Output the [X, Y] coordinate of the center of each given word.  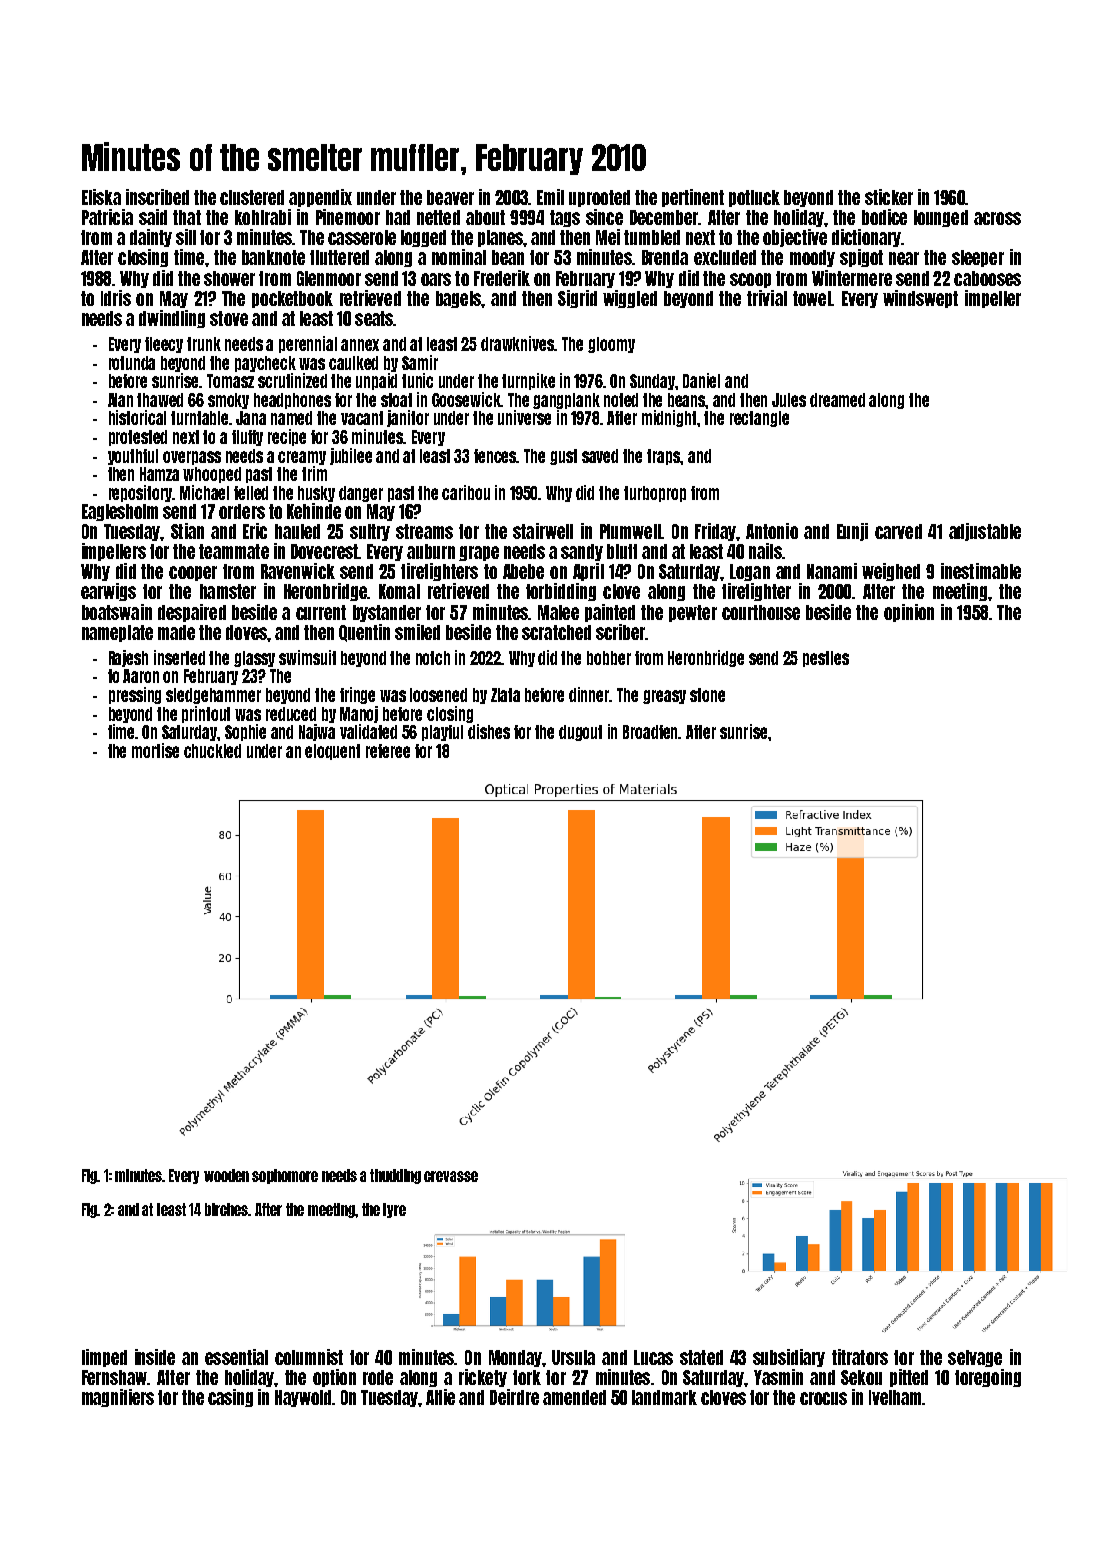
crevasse [451, 1176]
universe [524, 417]
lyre [394, 1210]
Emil [550, 197]
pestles [826, 659]
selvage [975, 1358]
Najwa [317, 732]
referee [388, 751]
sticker [889, 197]
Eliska [101, 197]
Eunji [852, 532]
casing [230, 1398]
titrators [860, 1357]
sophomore [285, 1176]
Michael [204, 492]
